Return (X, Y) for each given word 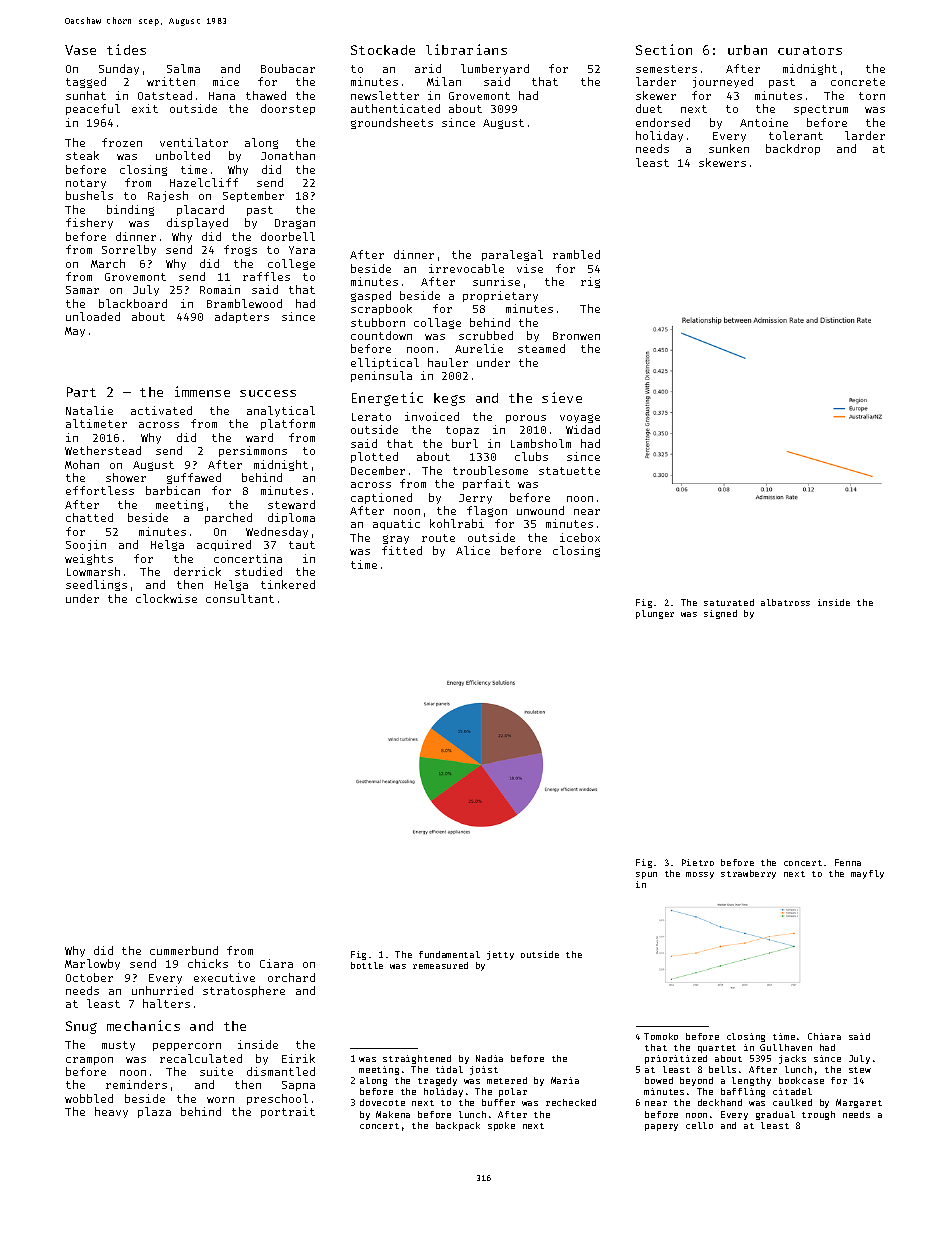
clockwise (166, 598)
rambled (576, 254)
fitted (402, 550)
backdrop (793, 149)
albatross (785, 602)
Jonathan (288, 155)
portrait (288, 1112)
